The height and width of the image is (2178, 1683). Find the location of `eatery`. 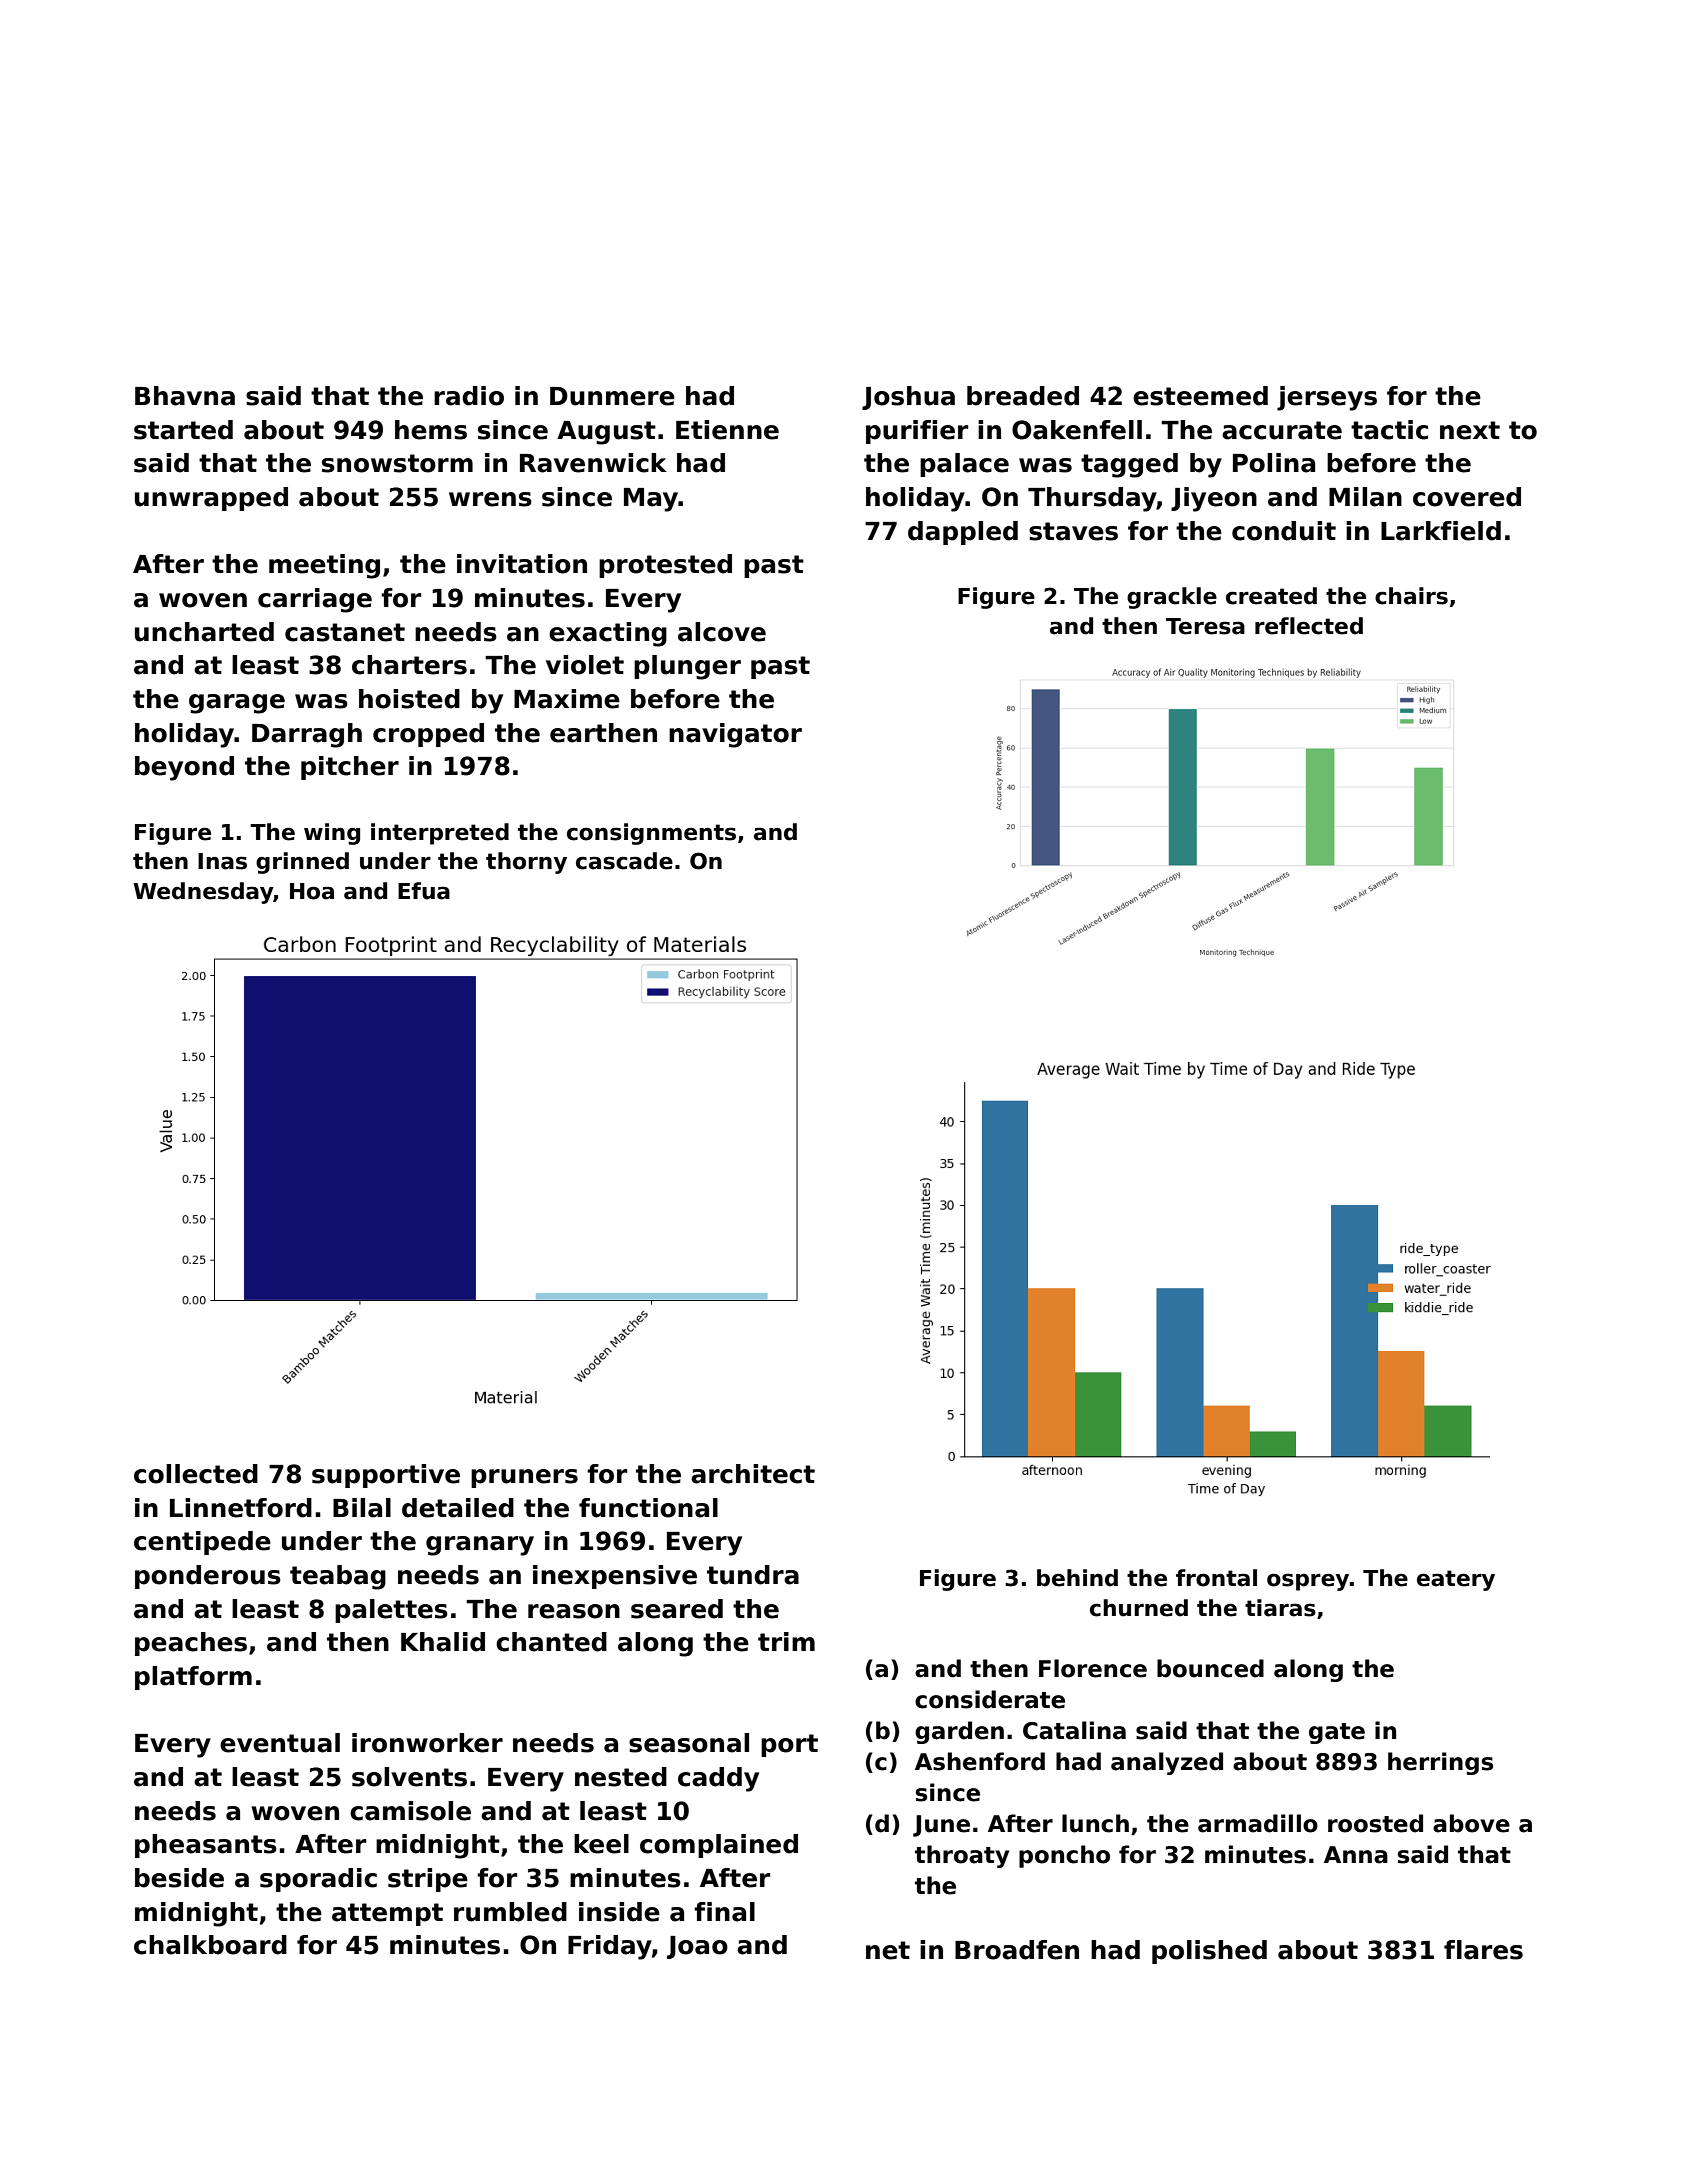

eatery is located at coordinates (1456, 1580).
